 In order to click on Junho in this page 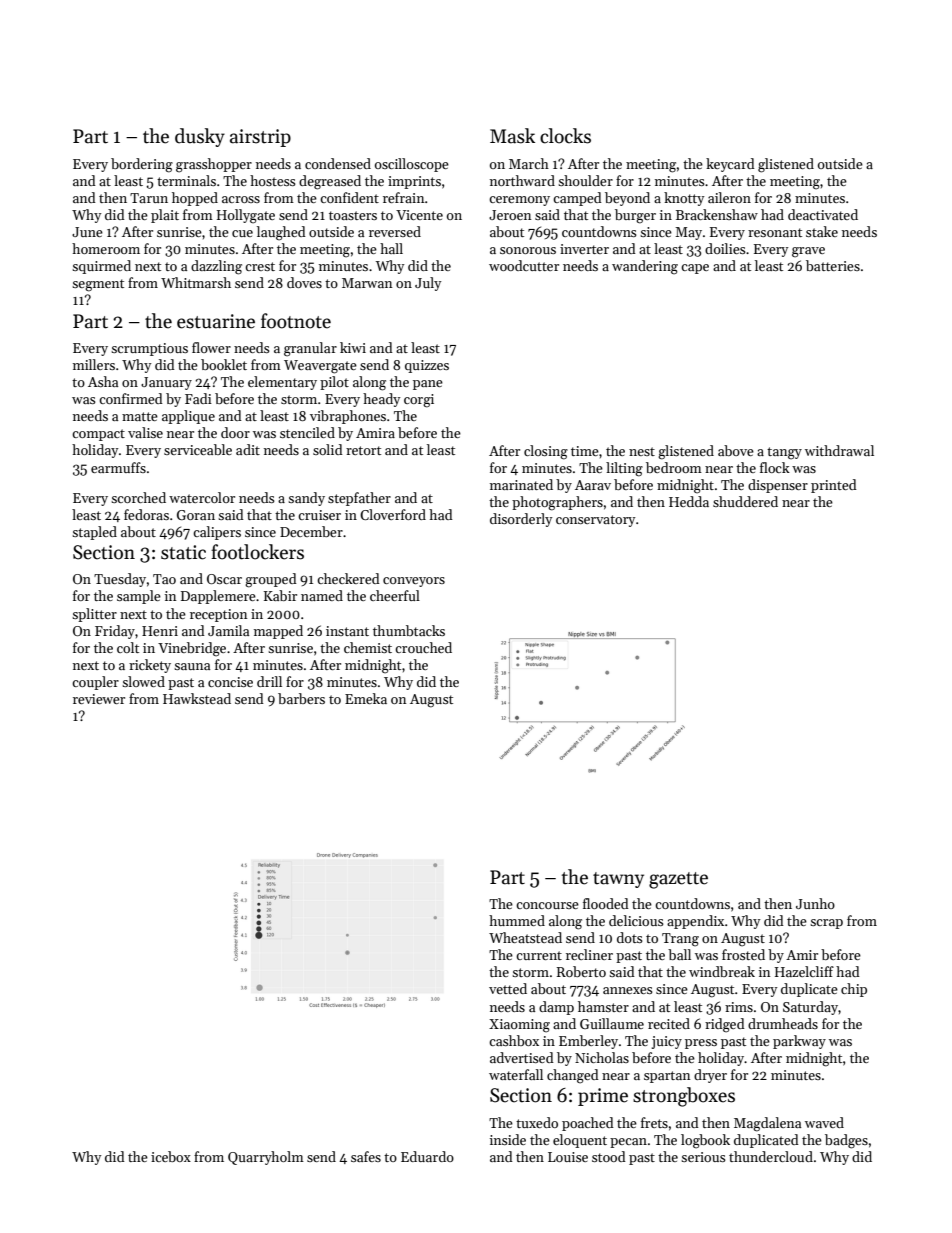, I will do `click(815, 903)`.
